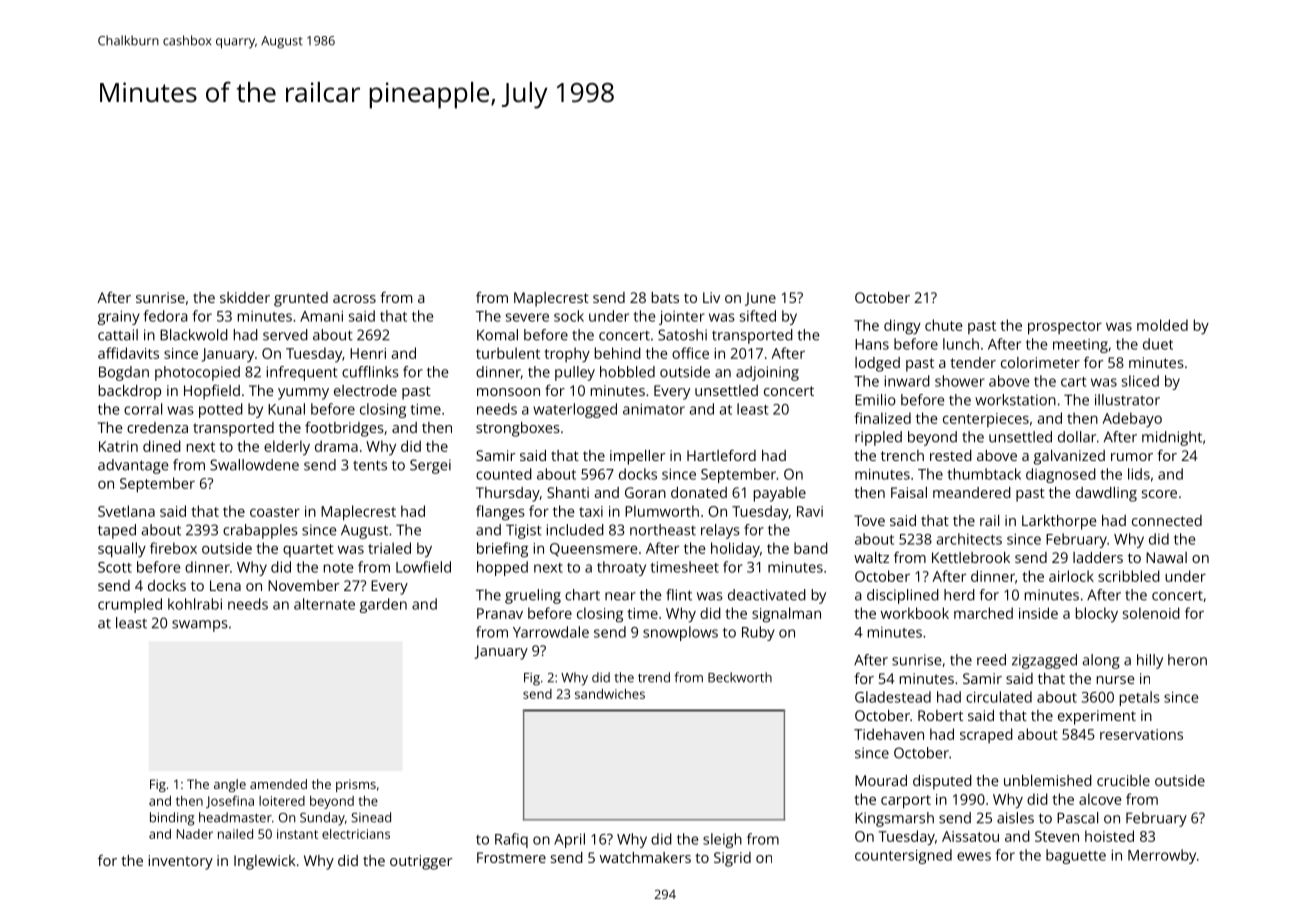 The width and height of the image is (1308, 924). Describe the element at coordinates (1059, 522) in the image. I see `Larkthorpe` at that location.
